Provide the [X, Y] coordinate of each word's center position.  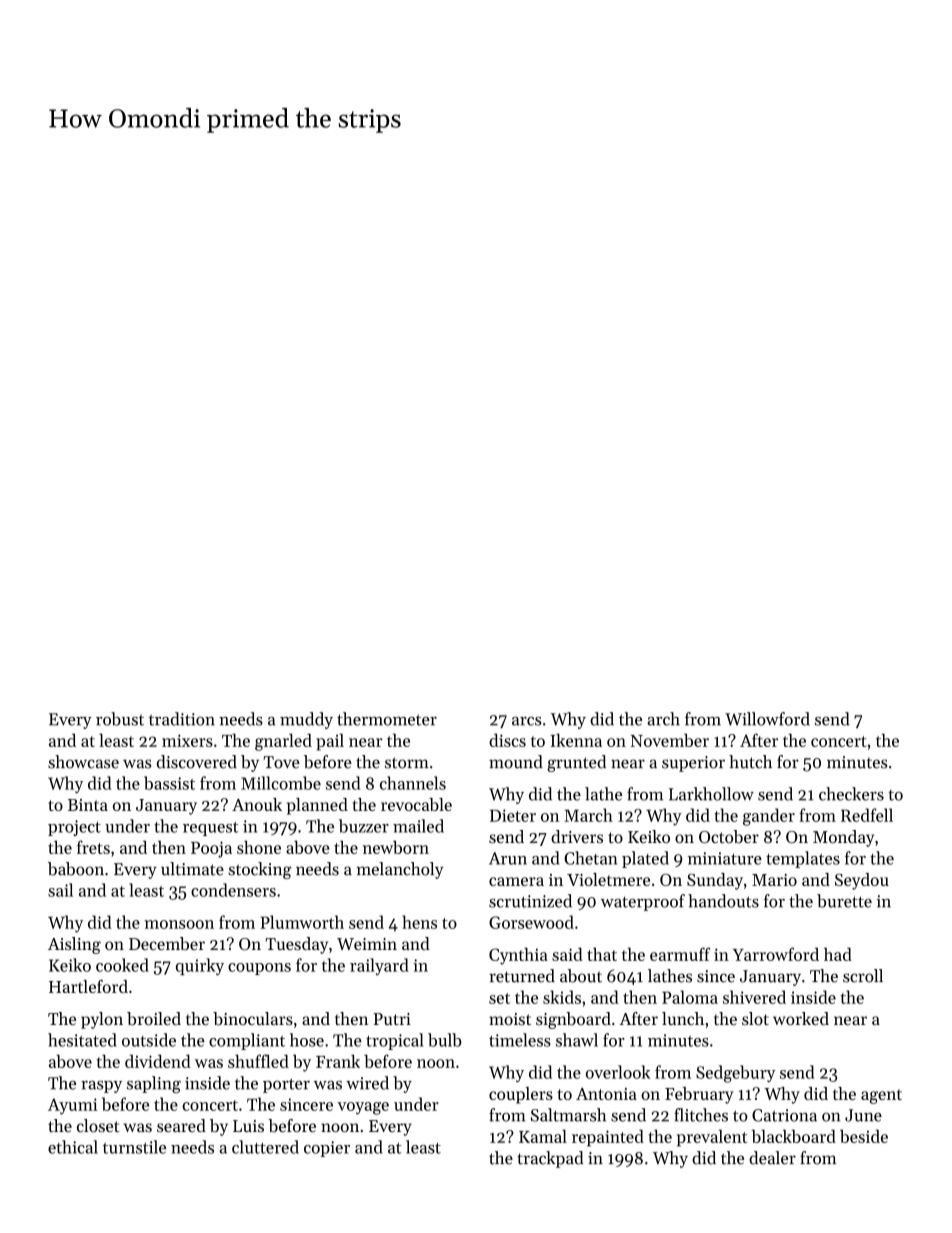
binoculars [253, 1018]
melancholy [400, 870]
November [670, 740]
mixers [187, 740]
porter [286, 1085]
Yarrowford [776, 954]
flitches [701, 1115]
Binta [88, 805]
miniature [725, 858]
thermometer [387, 719]
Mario [774, 880]
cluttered [265, 1147]
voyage [363, 1108]
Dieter [513, 815]
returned [522, 976]
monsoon [179, 924]
